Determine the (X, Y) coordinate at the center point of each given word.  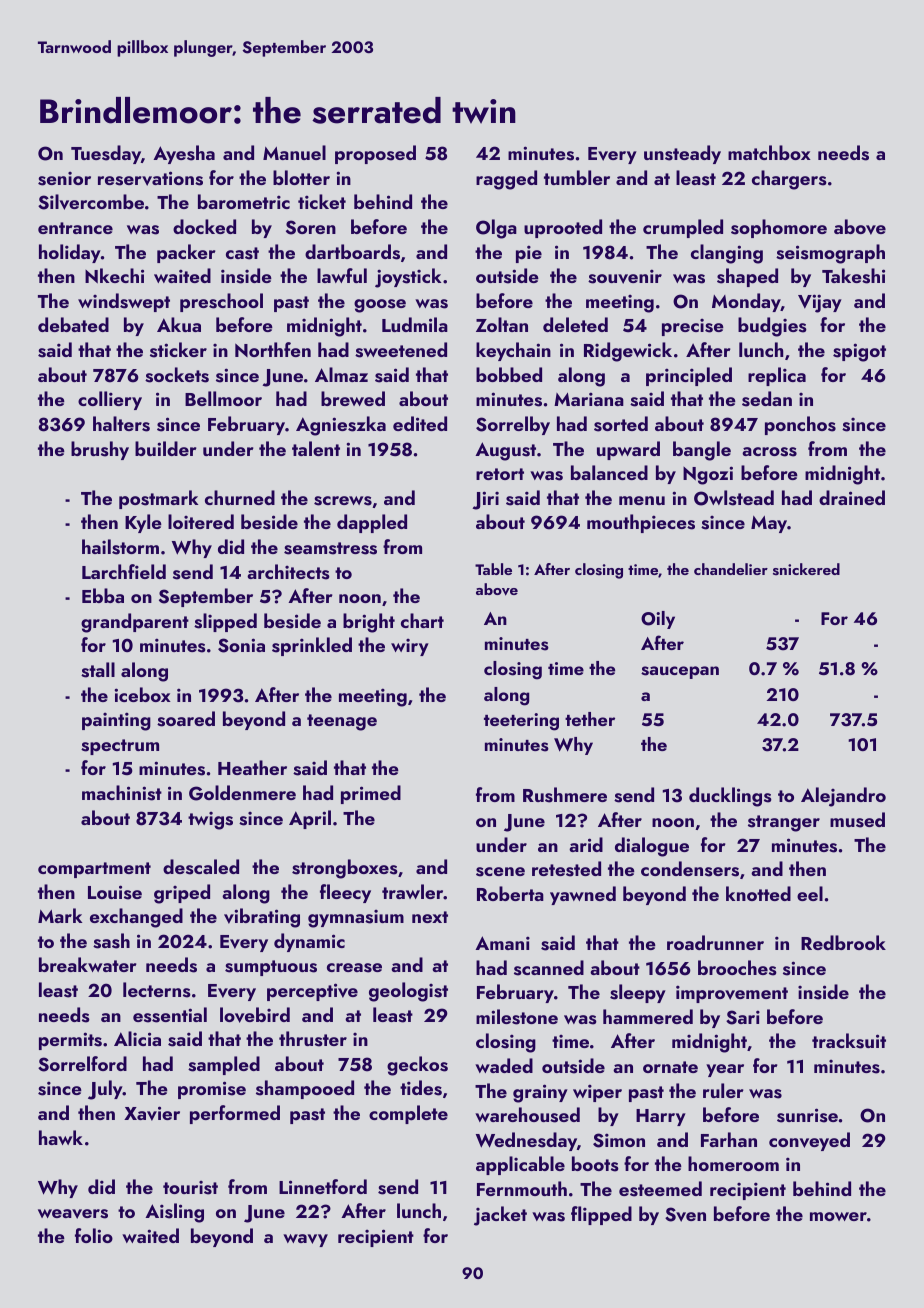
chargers (789, 180)
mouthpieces (641, 523)
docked (204, 226)
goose (380, 306)
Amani (502, 943)
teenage (342, 722)
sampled (224, 1065)
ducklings (730, 797)
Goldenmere (242, 793)
